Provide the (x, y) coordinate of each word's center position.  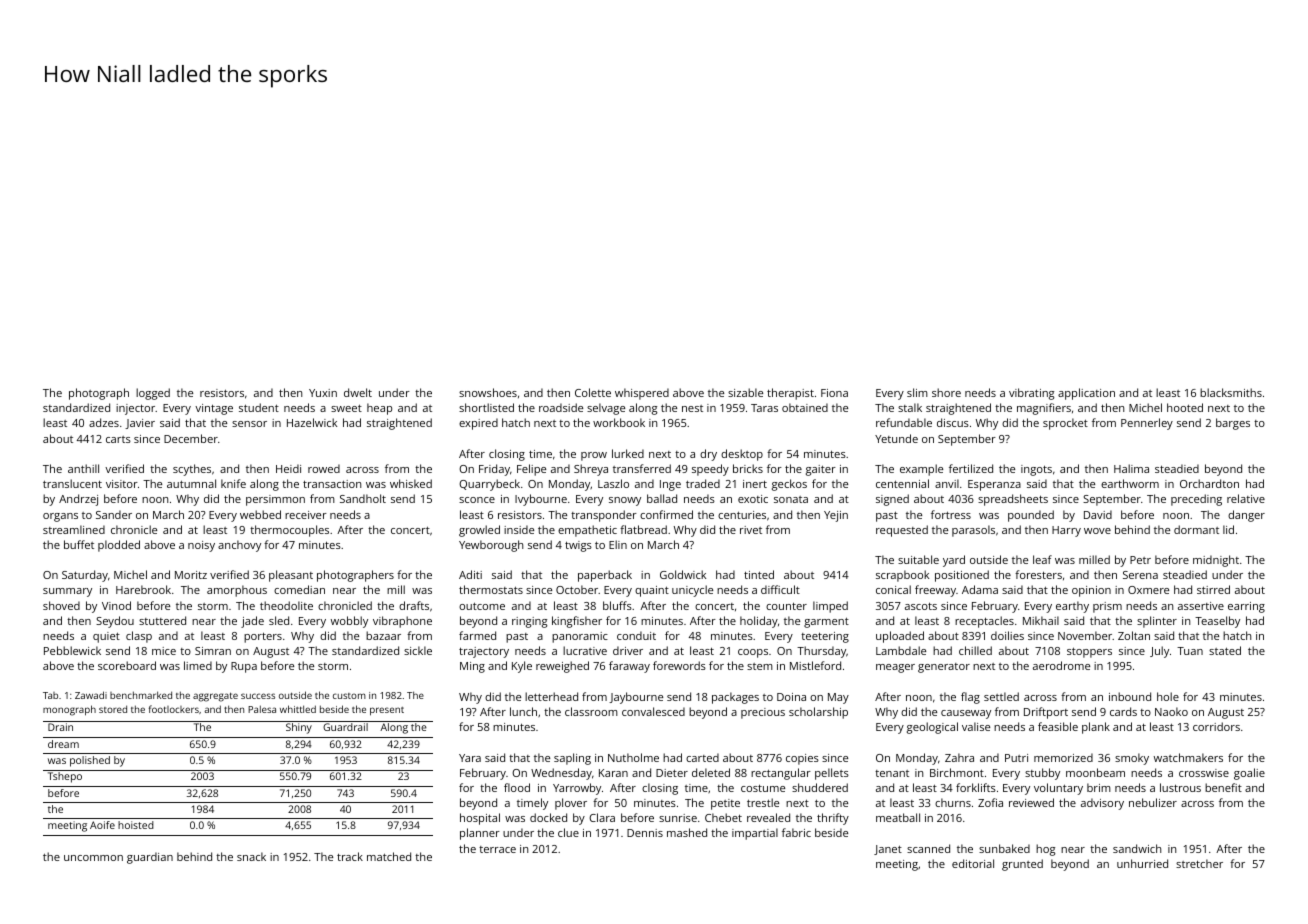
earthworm (1130, 483)
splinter (1157, 622)
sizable (745, 392)
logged (153, 394)
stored (113, 709)
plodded (119, 546)
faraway (629, 667)
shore (946, 392)
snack (251, 856)
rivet (751, 530)
